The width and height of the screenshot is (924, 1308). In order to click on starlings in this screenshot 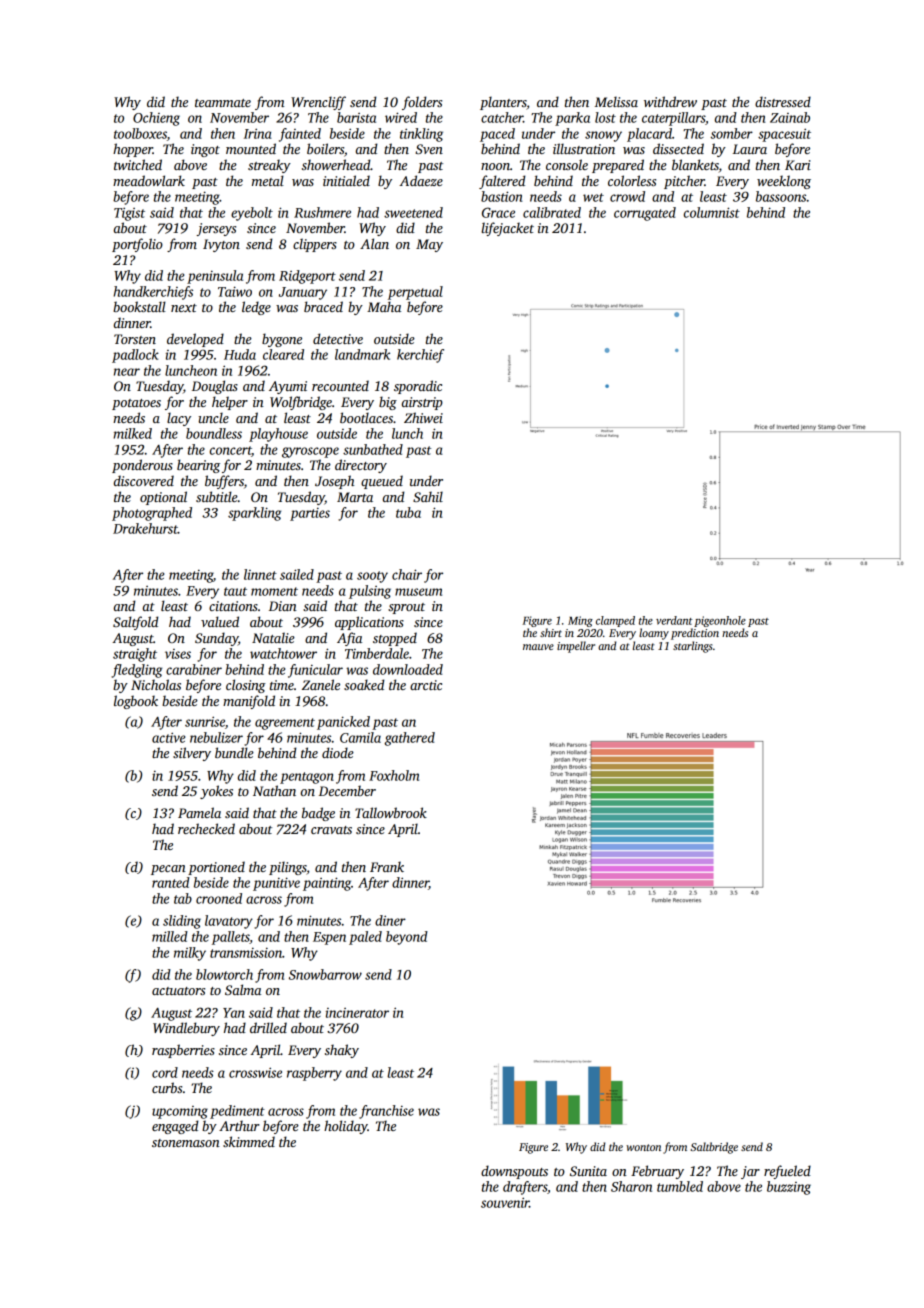, I will do `click(692, 647)`.
